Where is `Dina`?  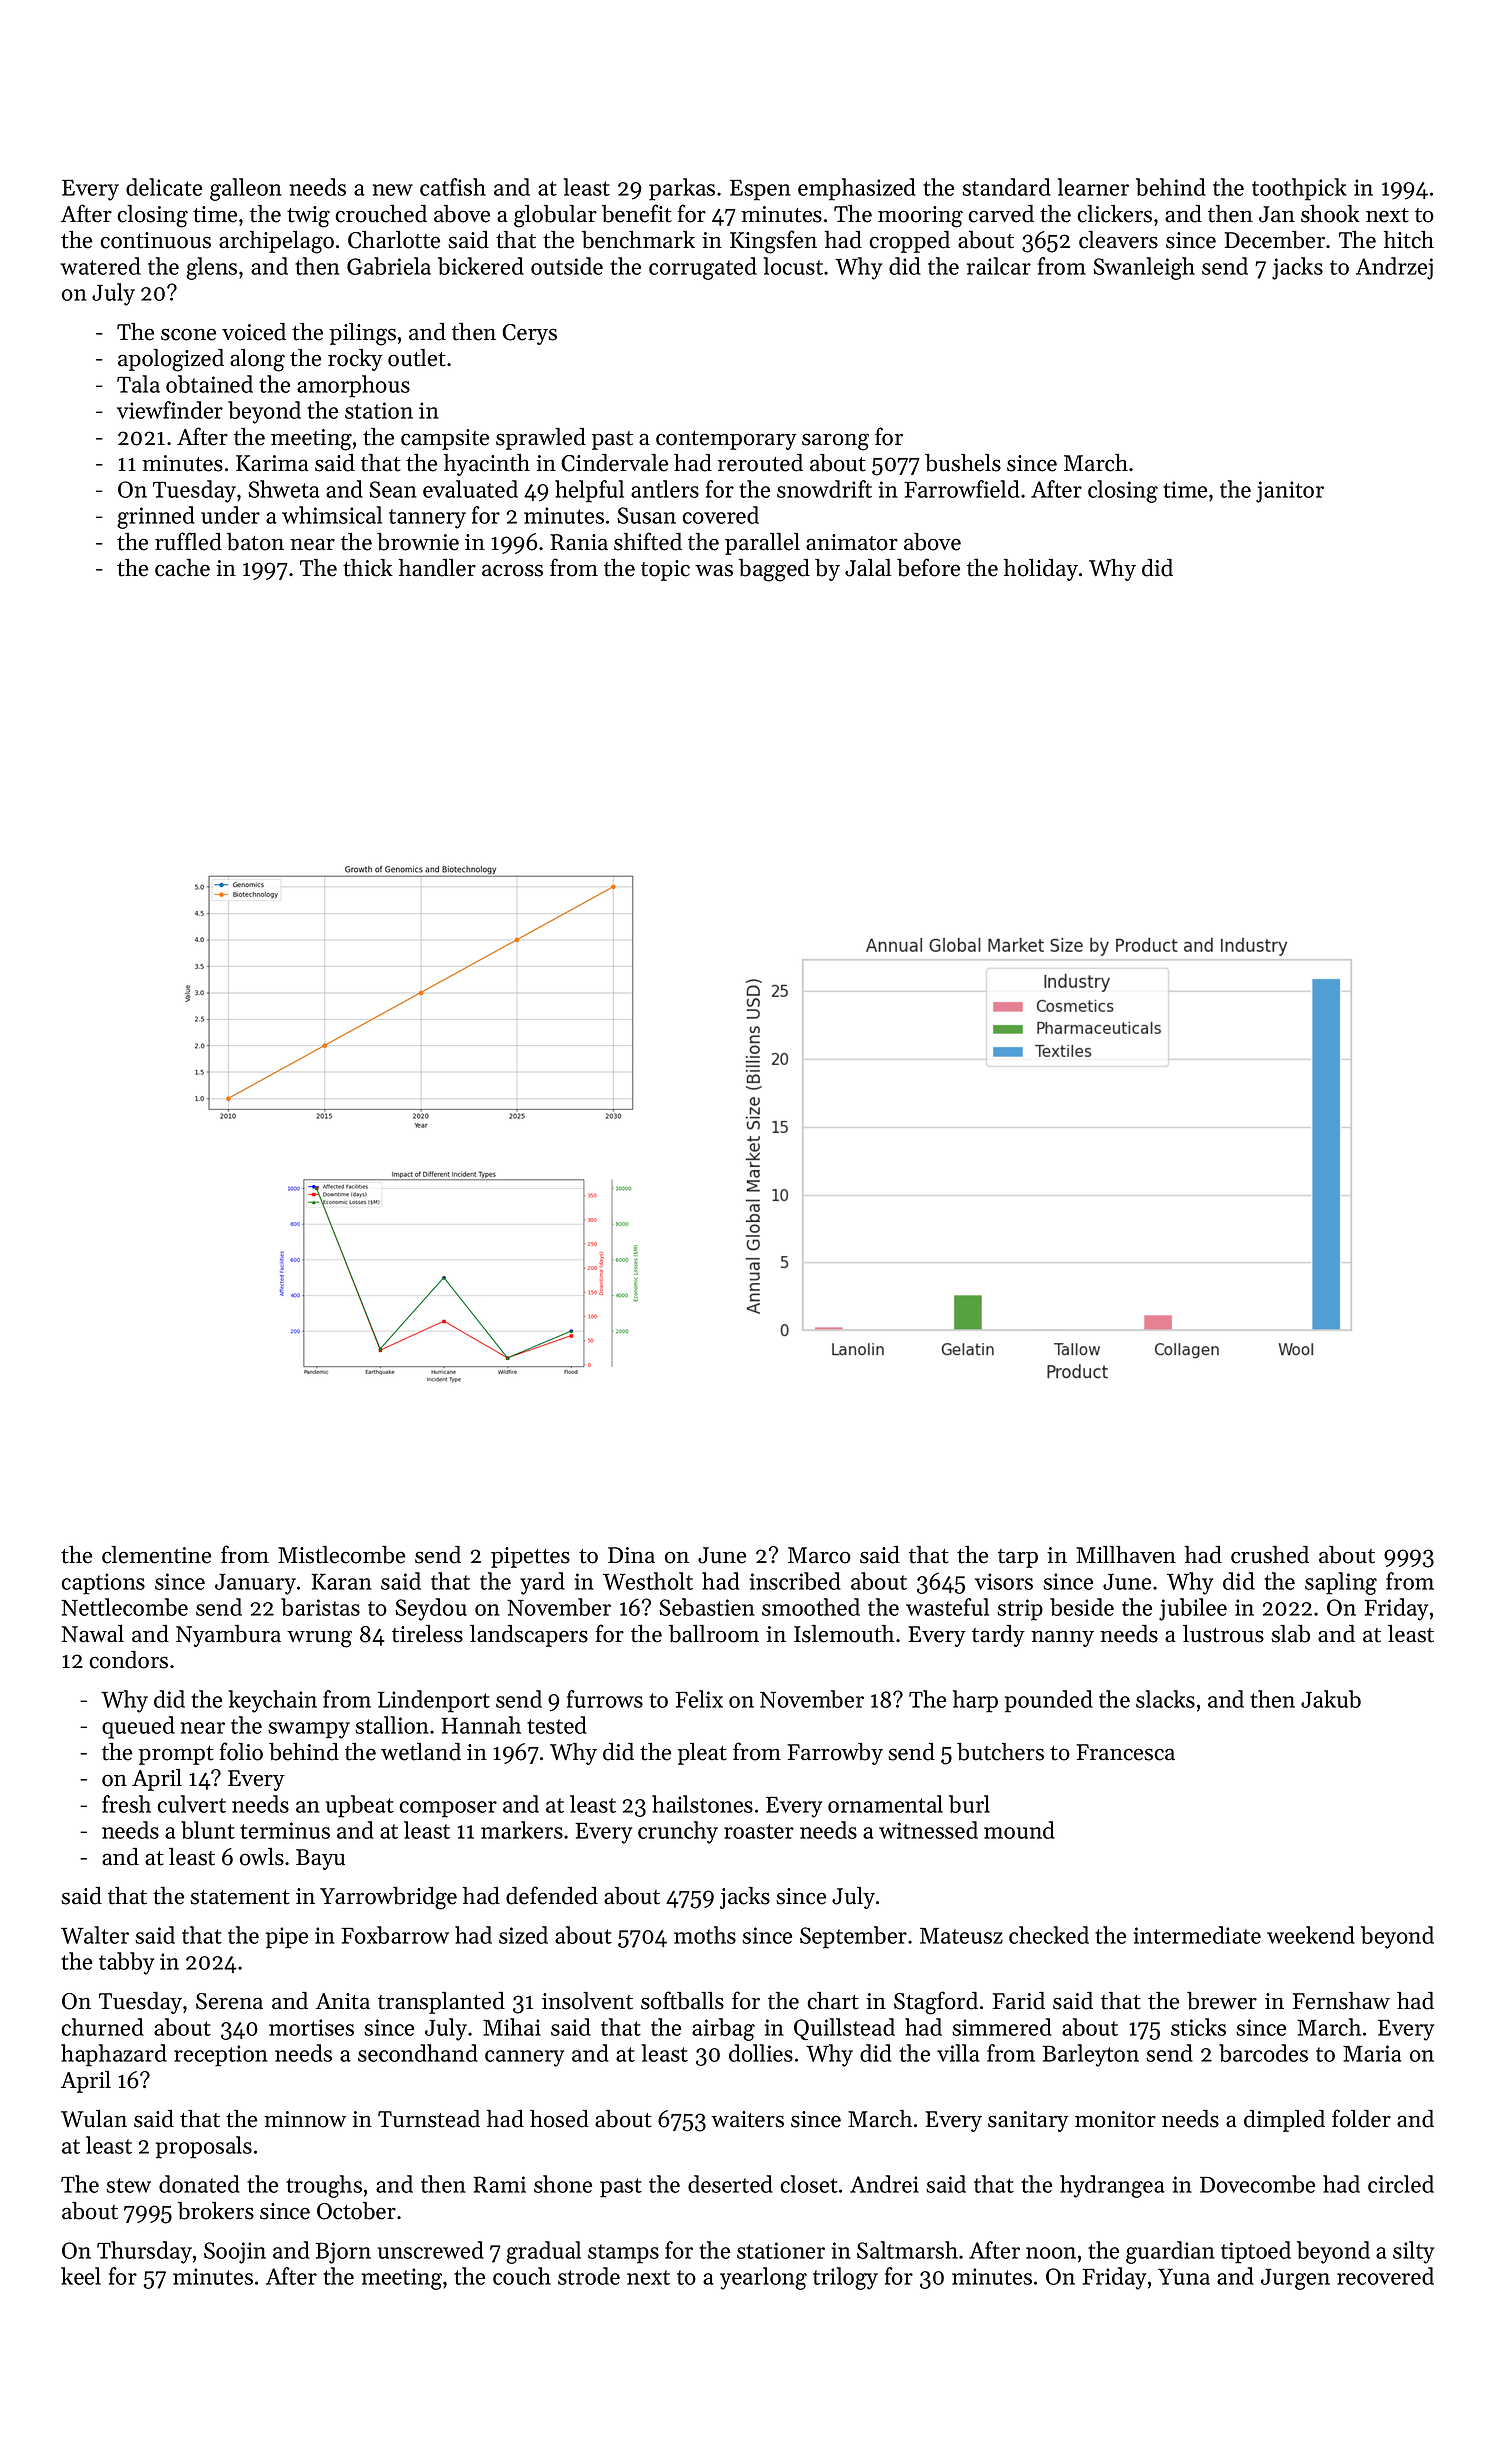 Dina is located at coordinates (631, 1555).
